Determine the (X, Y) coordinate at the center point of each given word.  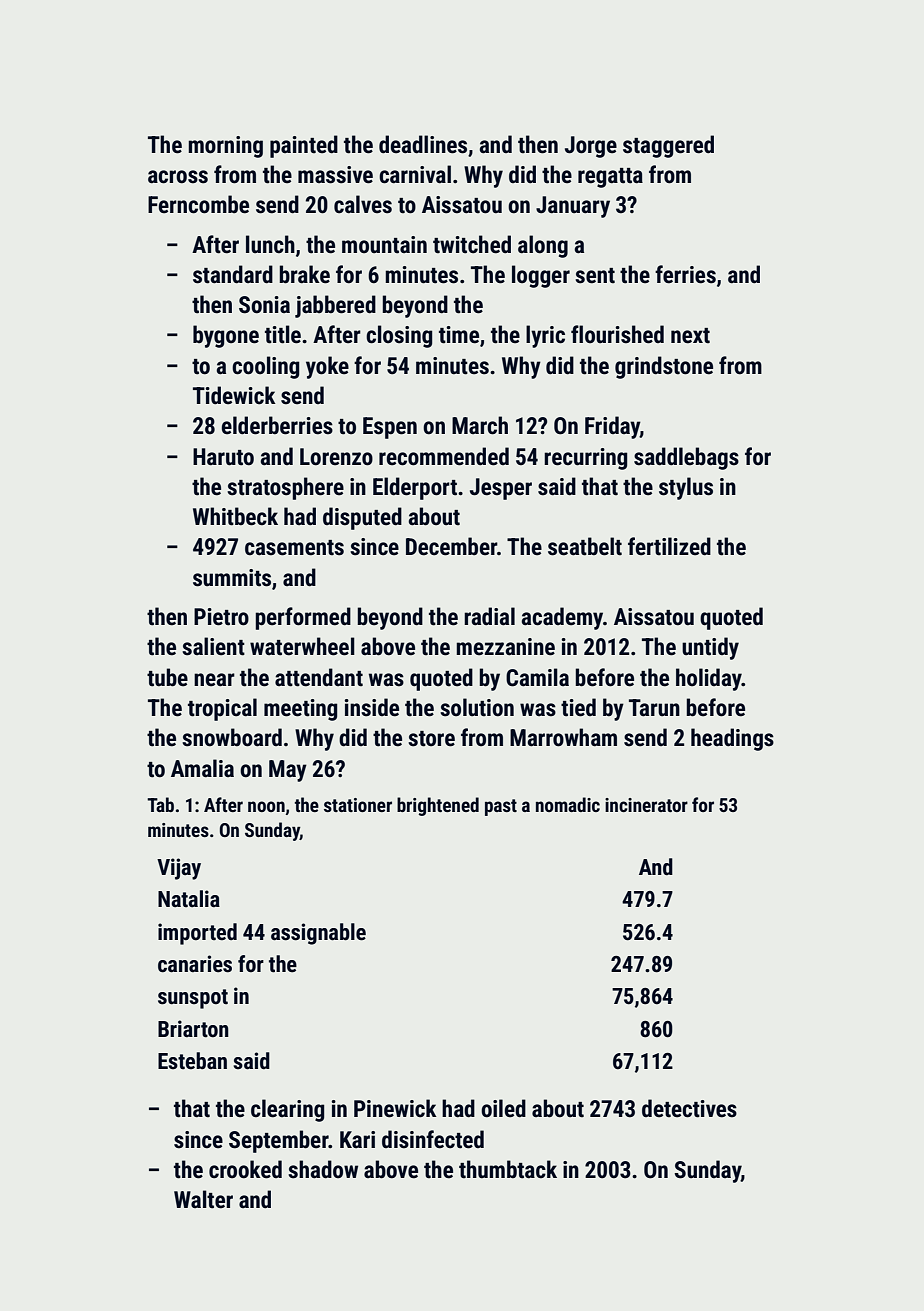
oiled (503, 1108)
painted (304, 146)
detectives (689, 1108)
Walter (203, 1199)
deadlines (423, 144)
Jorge (591, 147)
